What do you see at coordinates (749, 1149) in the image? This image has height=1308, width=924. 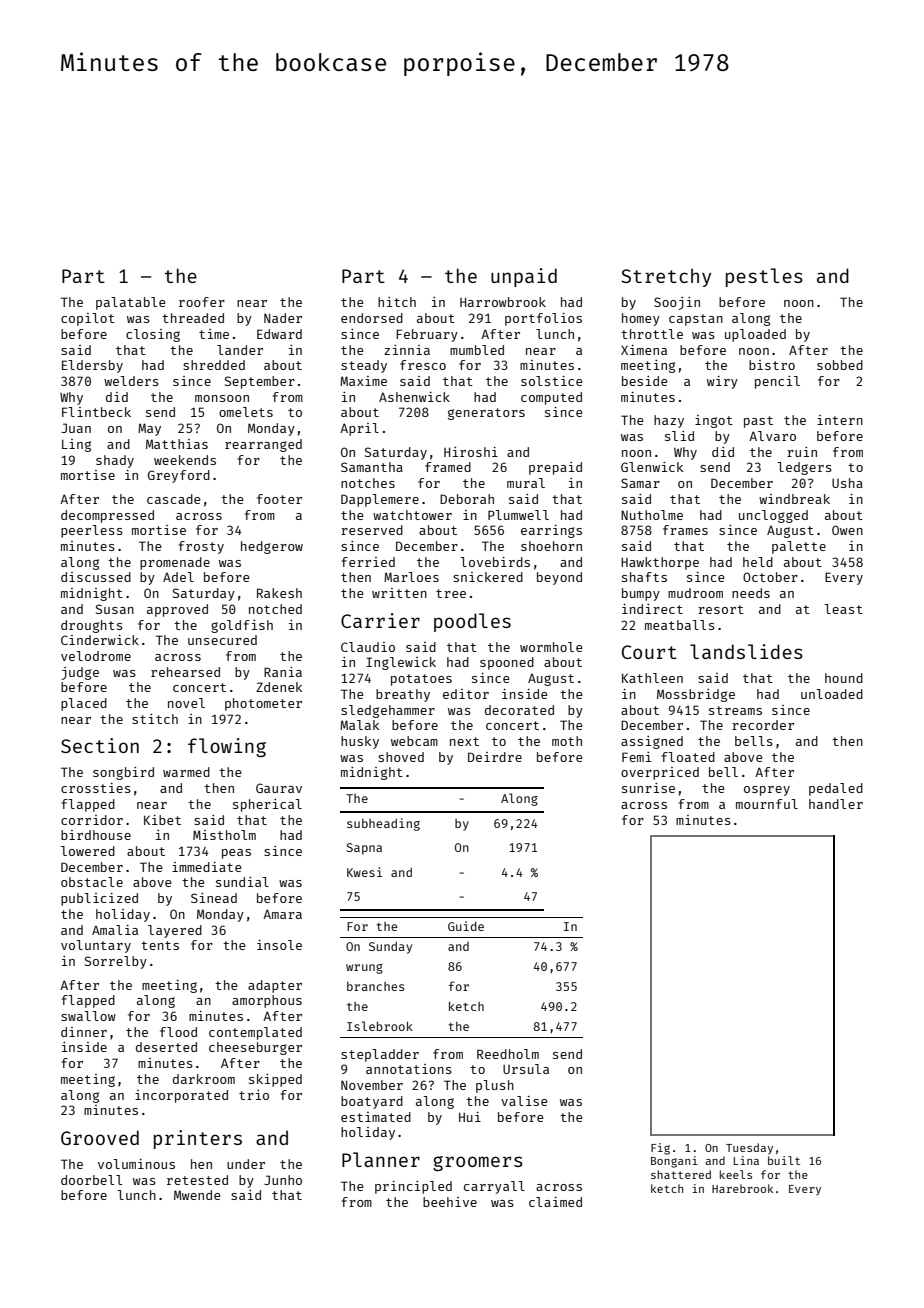 I see `Tuesday` at bounding box center [749, 1149].
